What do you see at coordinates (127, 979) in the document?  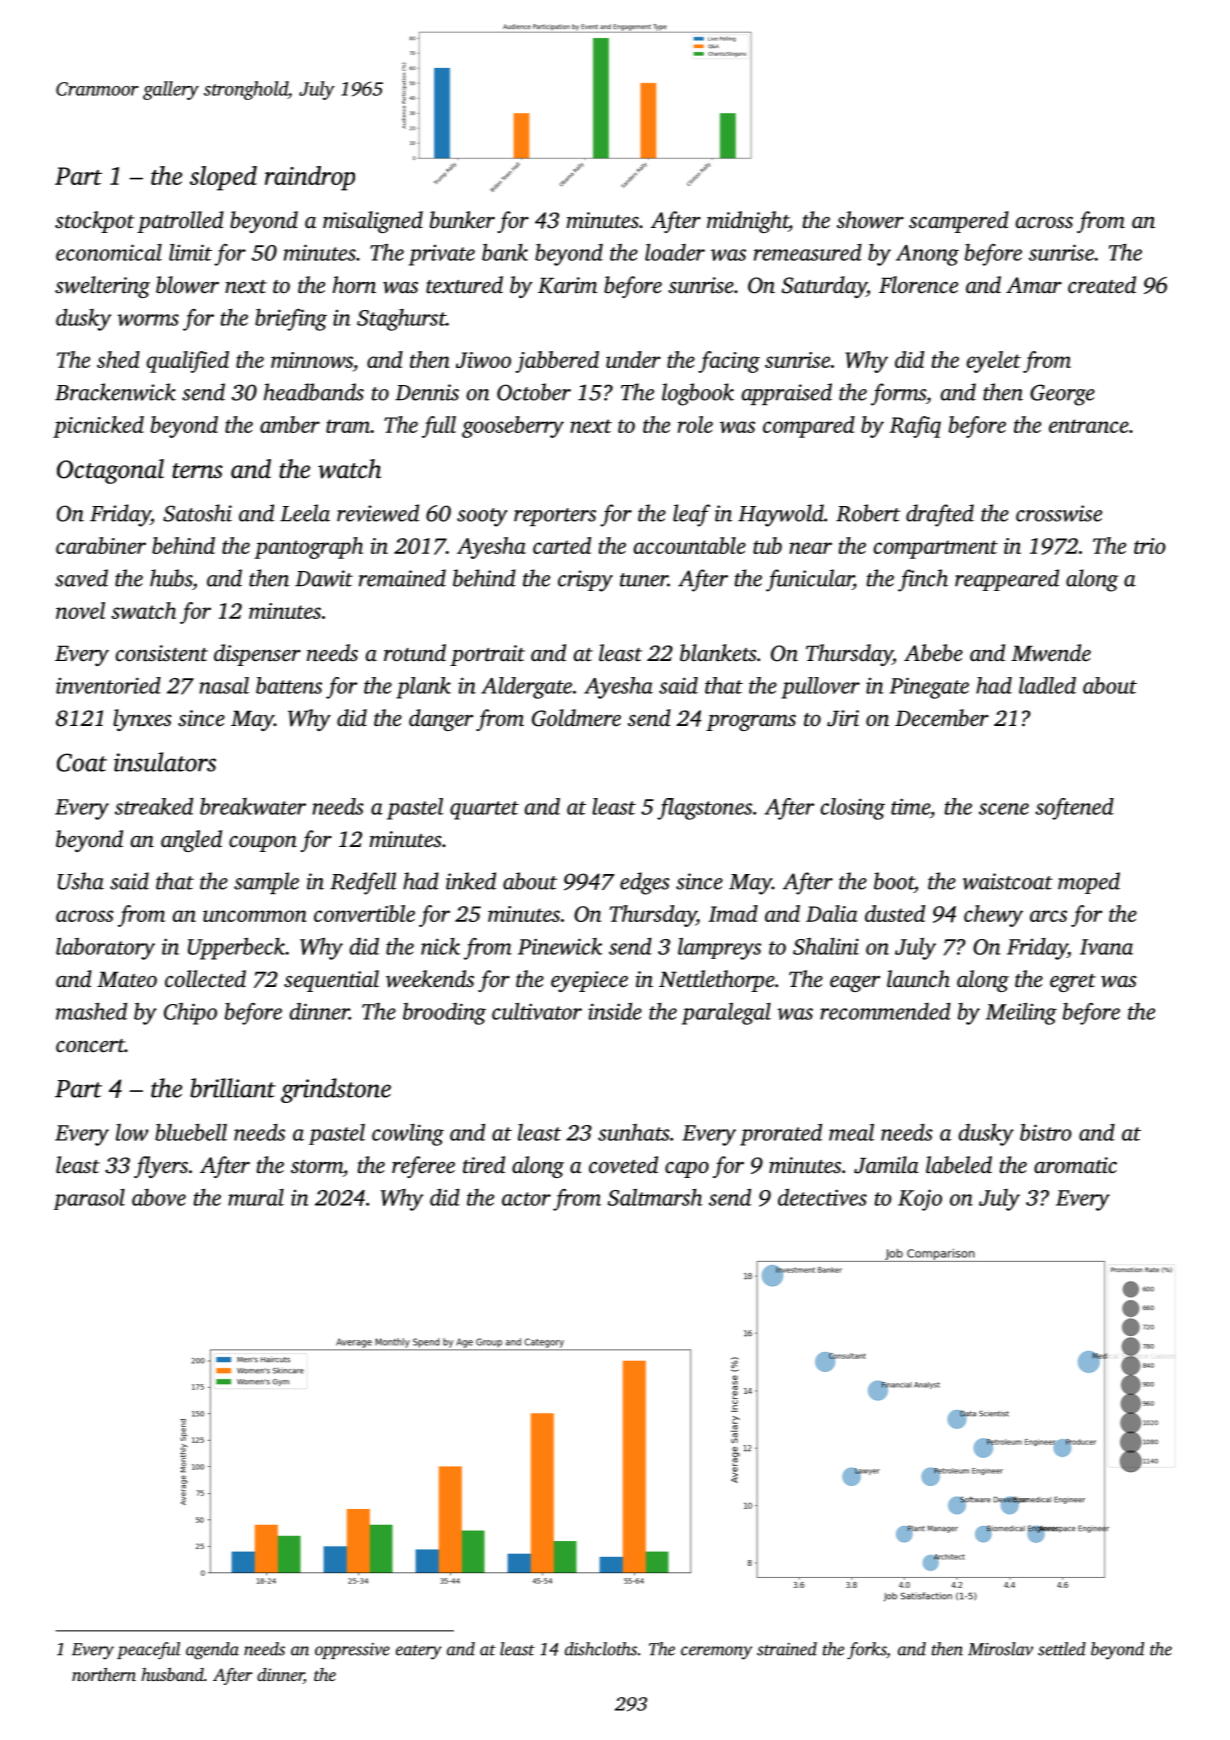 I see `Mateo` at bounding box center [127, 979].
